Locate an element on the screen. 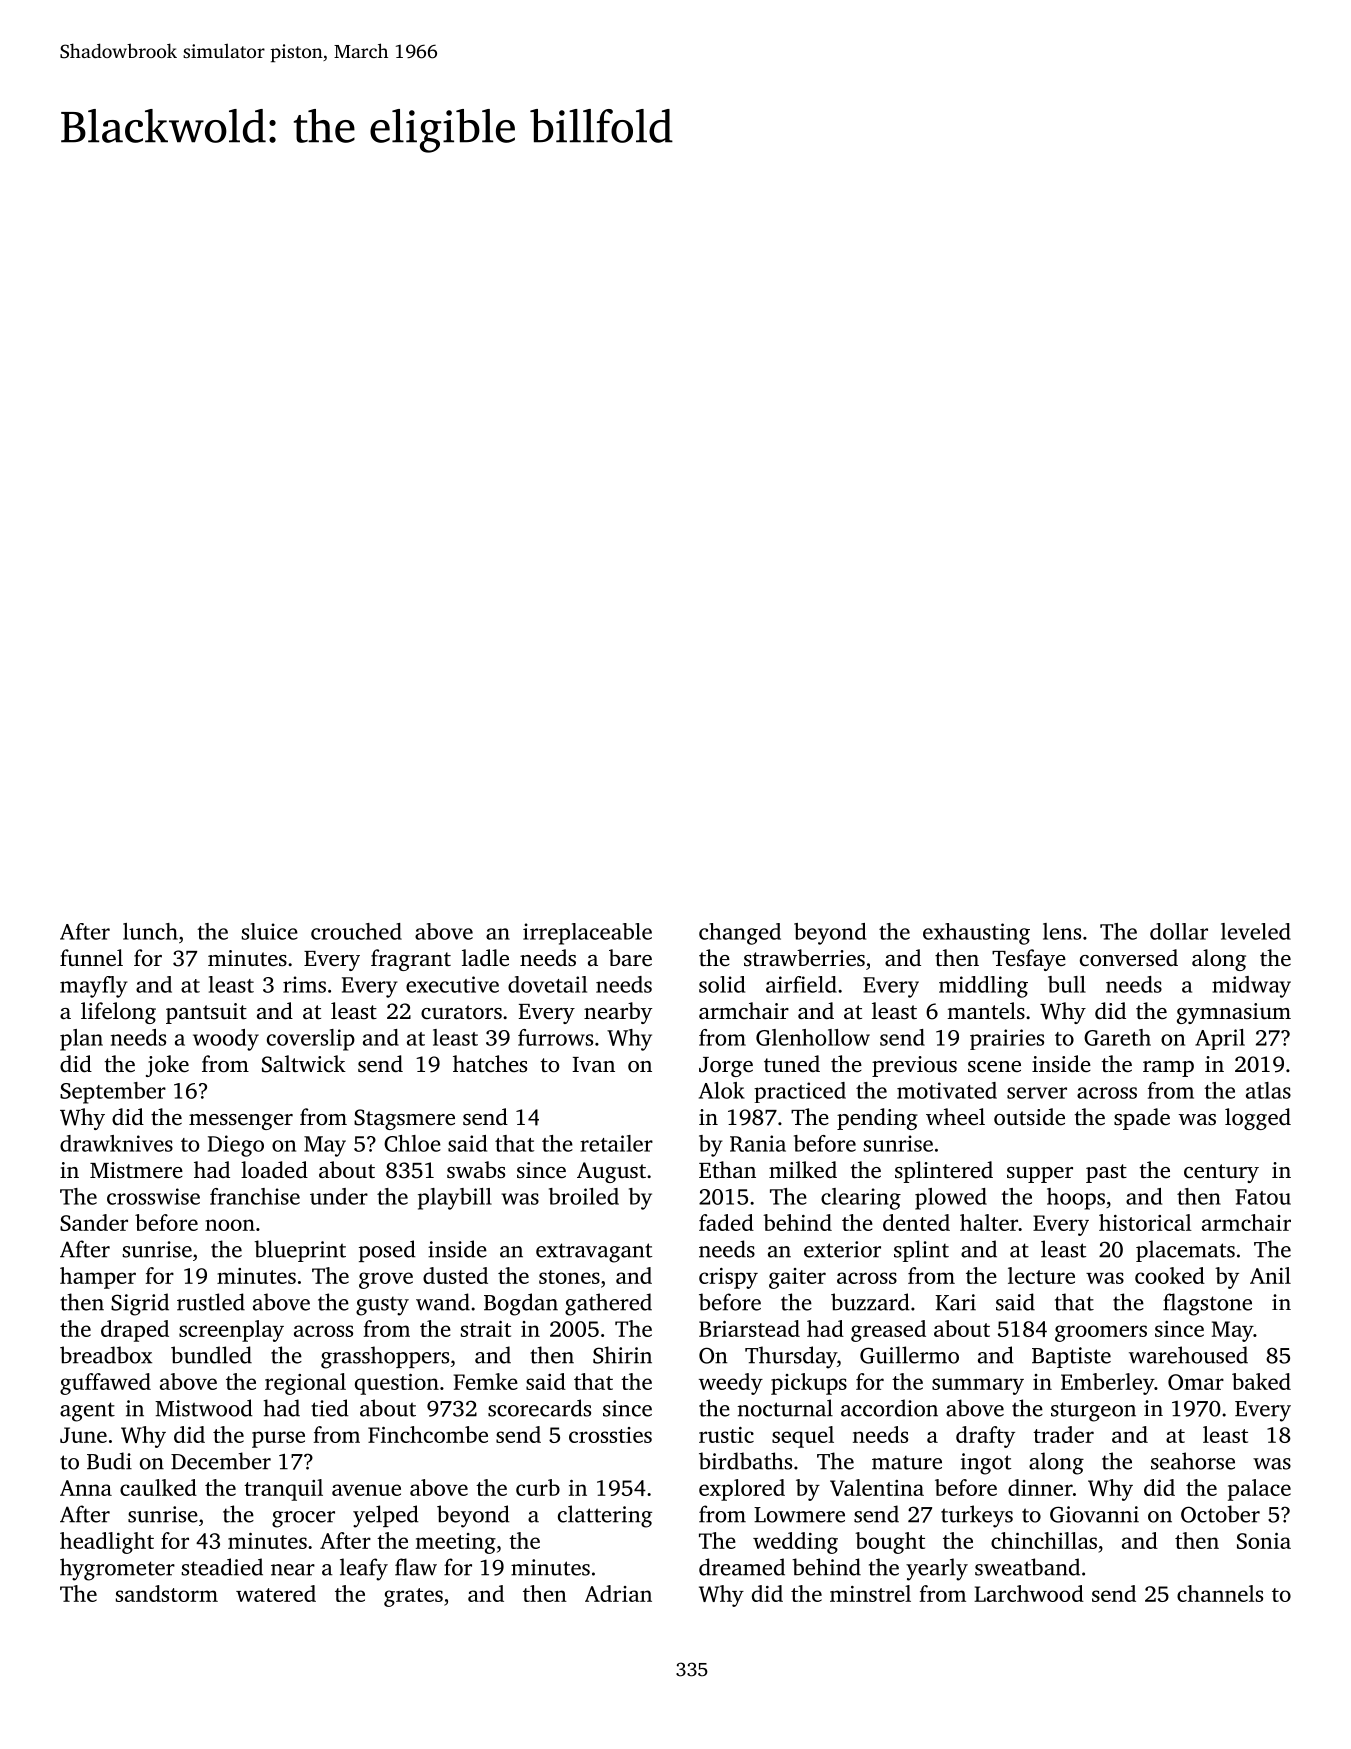  exhausting is located at coordinates (976, 934).
